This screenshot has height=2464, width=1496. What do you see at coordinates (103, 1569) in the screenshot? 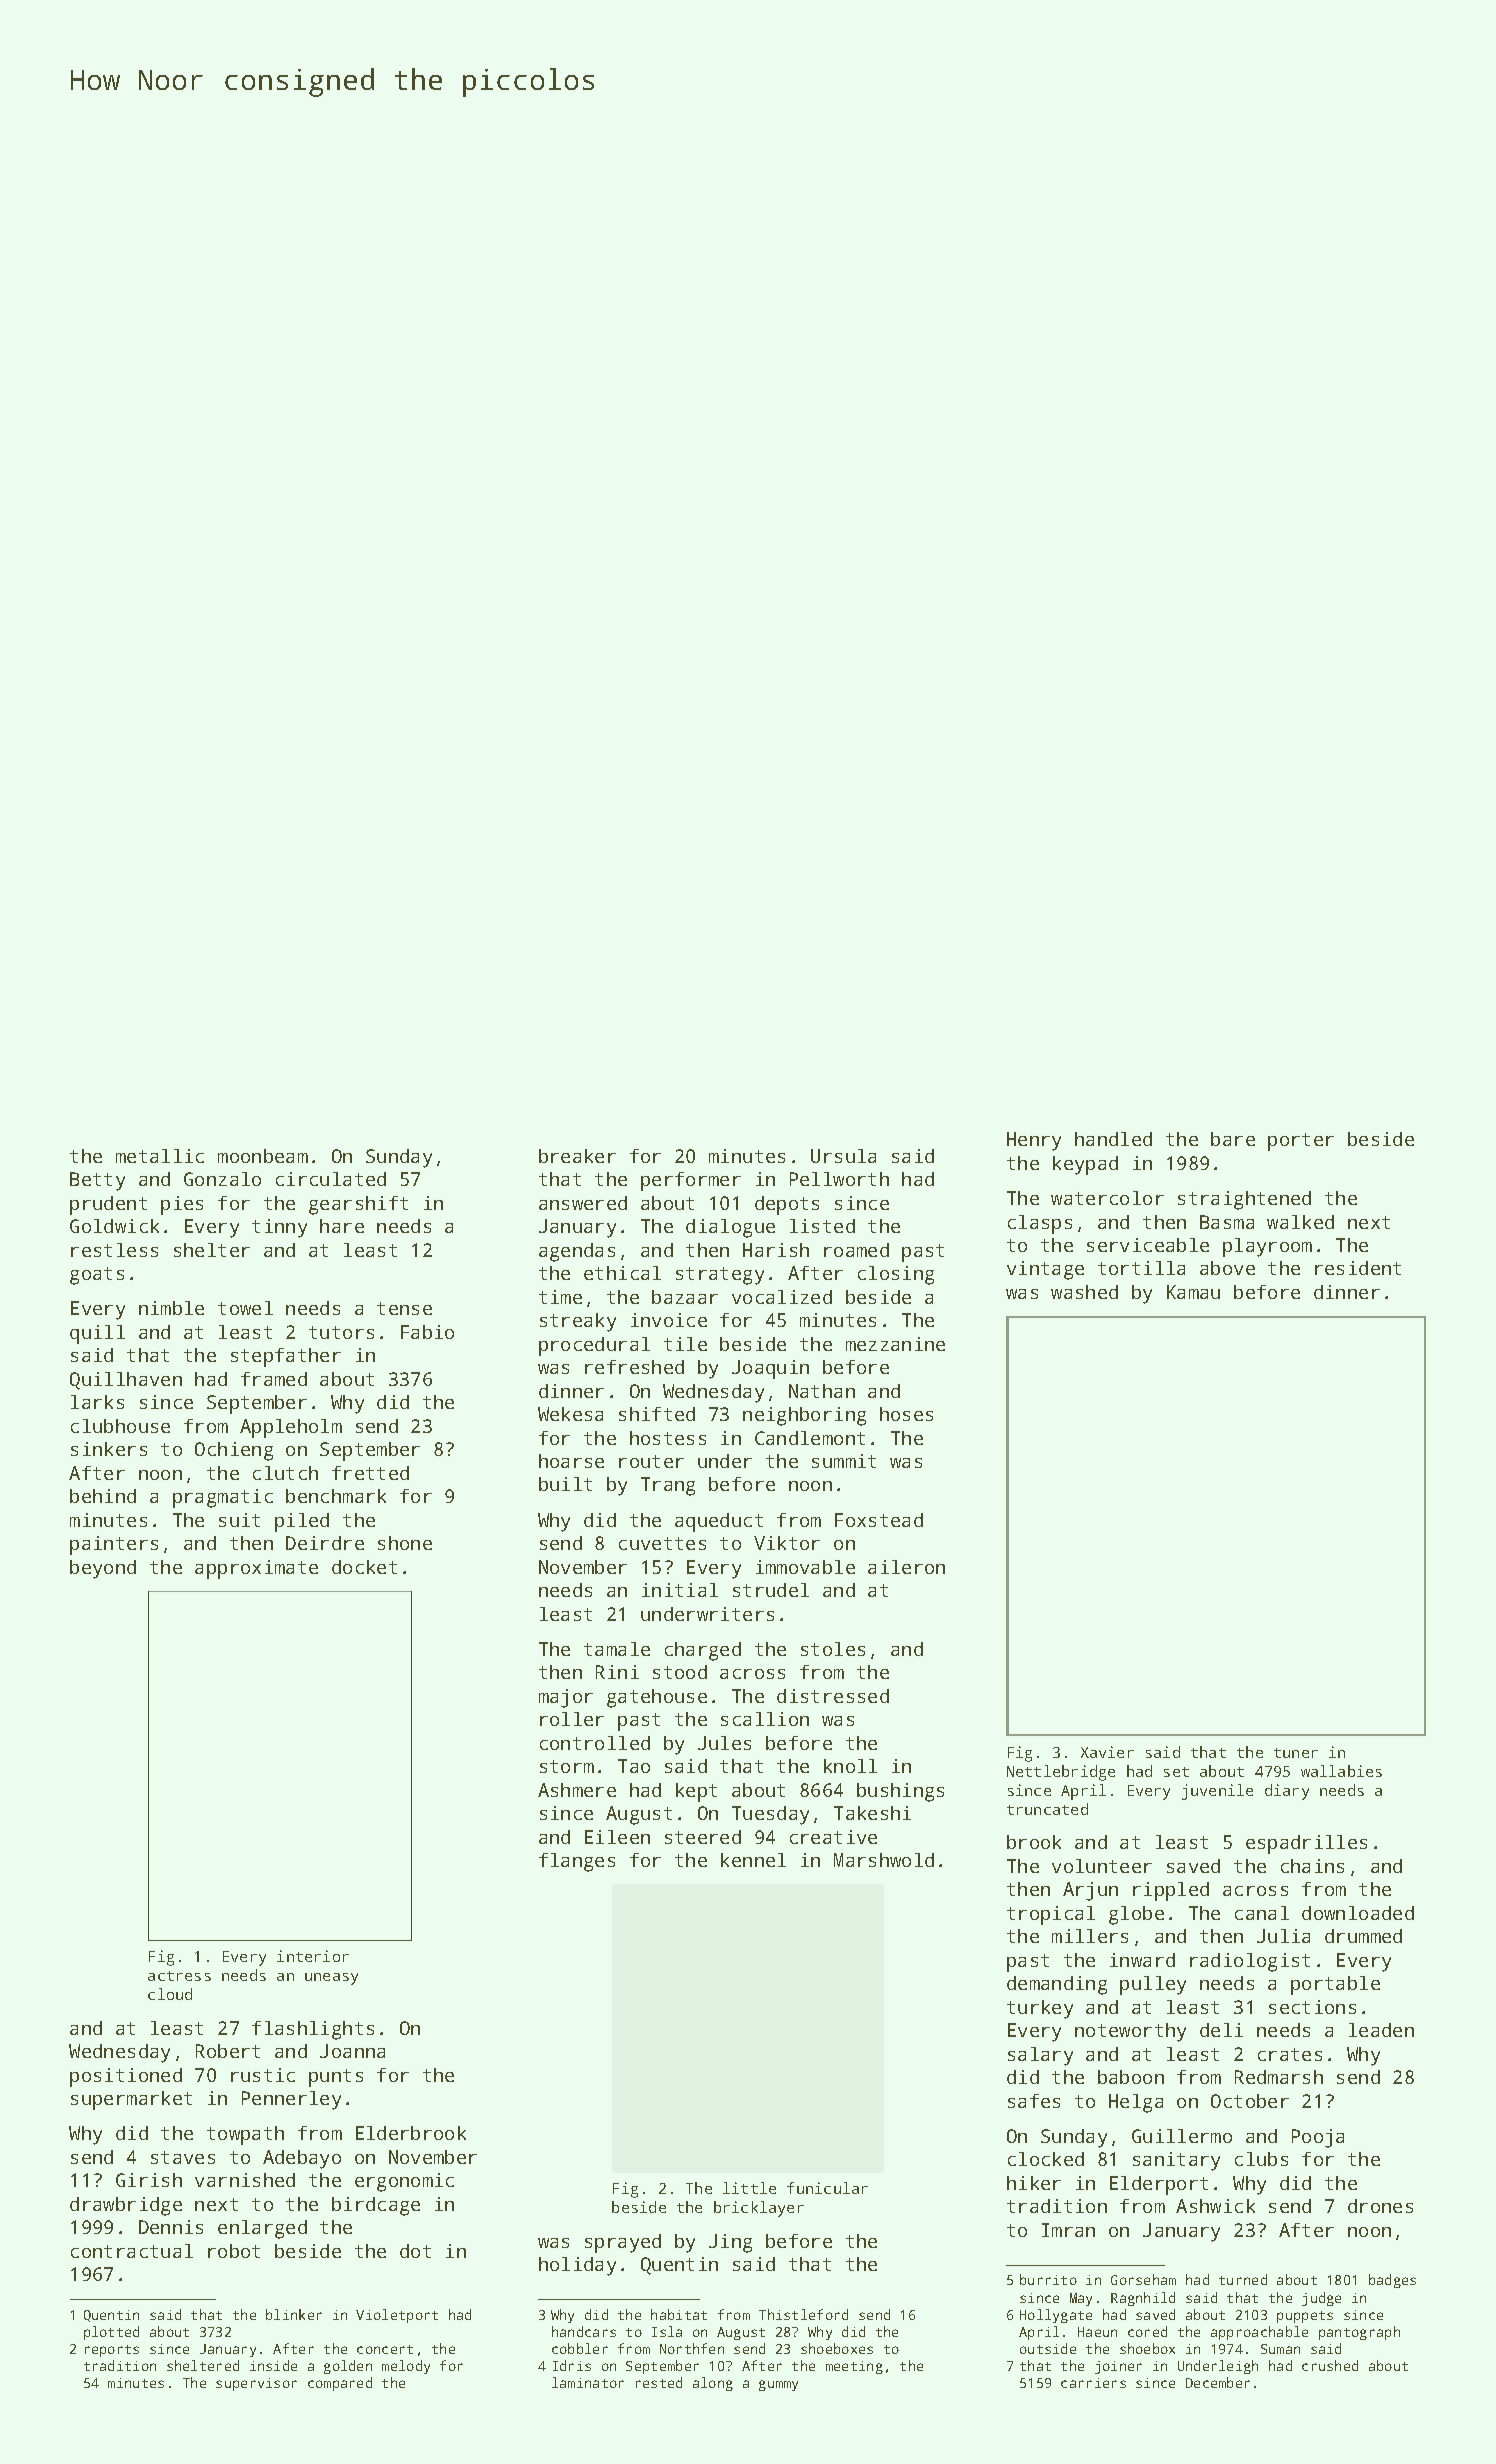
I see `beyond` at bounding box center [103, 1569].
